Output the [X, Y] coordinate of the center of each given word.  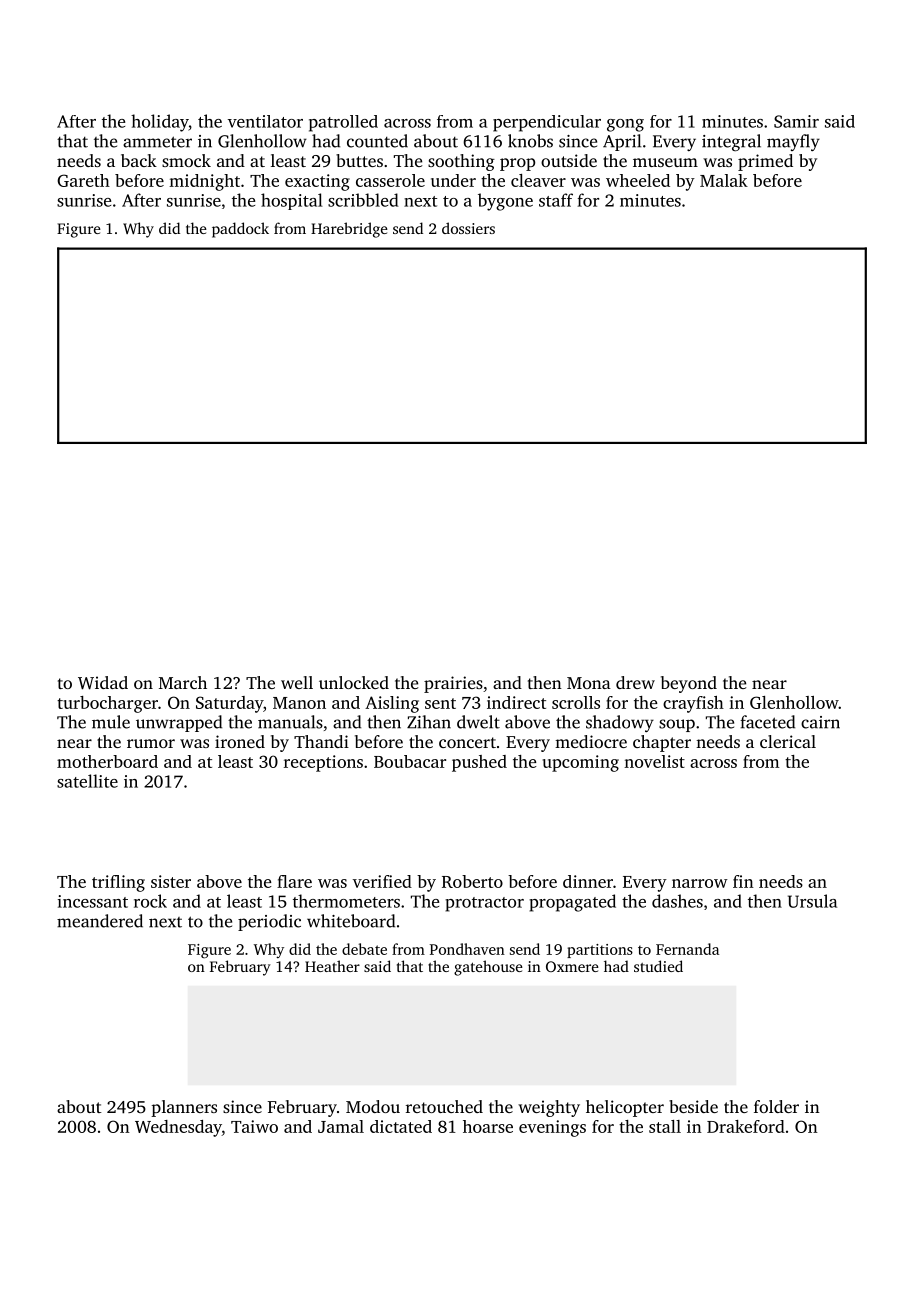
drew [635, 682]
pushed [479, 763]
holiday [160, 123]
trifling [118, 883]
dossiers [468, 228]
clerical [788, 741]
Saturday [229, 704]
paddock [240, 230]
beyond [689, 684]
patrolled [343, 123]
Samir [796, 121]
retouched [444, 1106]
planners [184, 1108]
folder [776, 1106]
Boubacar [410, 761]
